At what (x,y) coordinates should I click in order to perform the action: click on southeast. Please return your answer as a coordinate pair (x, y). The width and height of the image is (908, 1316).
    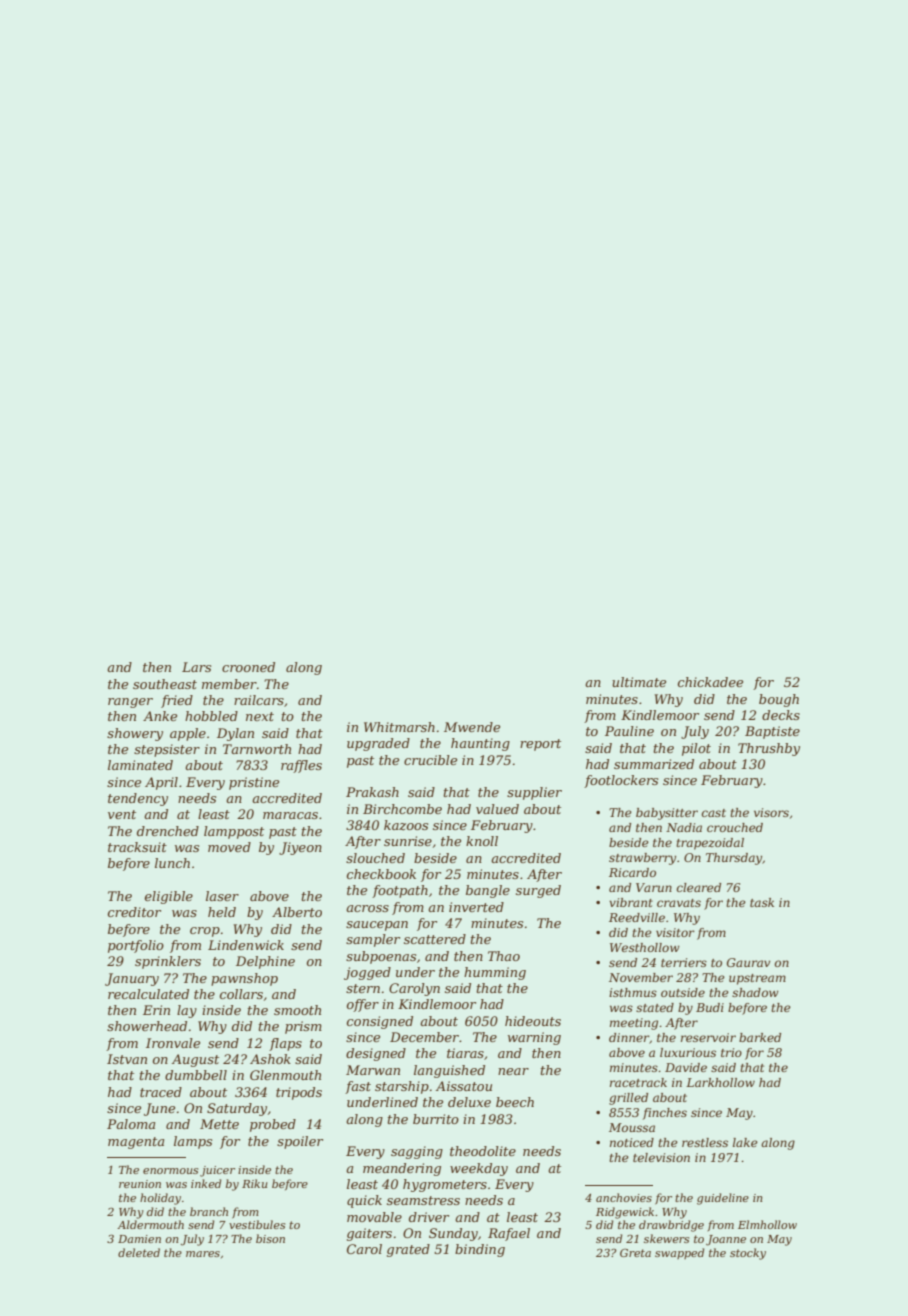
    Looking at the image, I should click on (165, 684).
